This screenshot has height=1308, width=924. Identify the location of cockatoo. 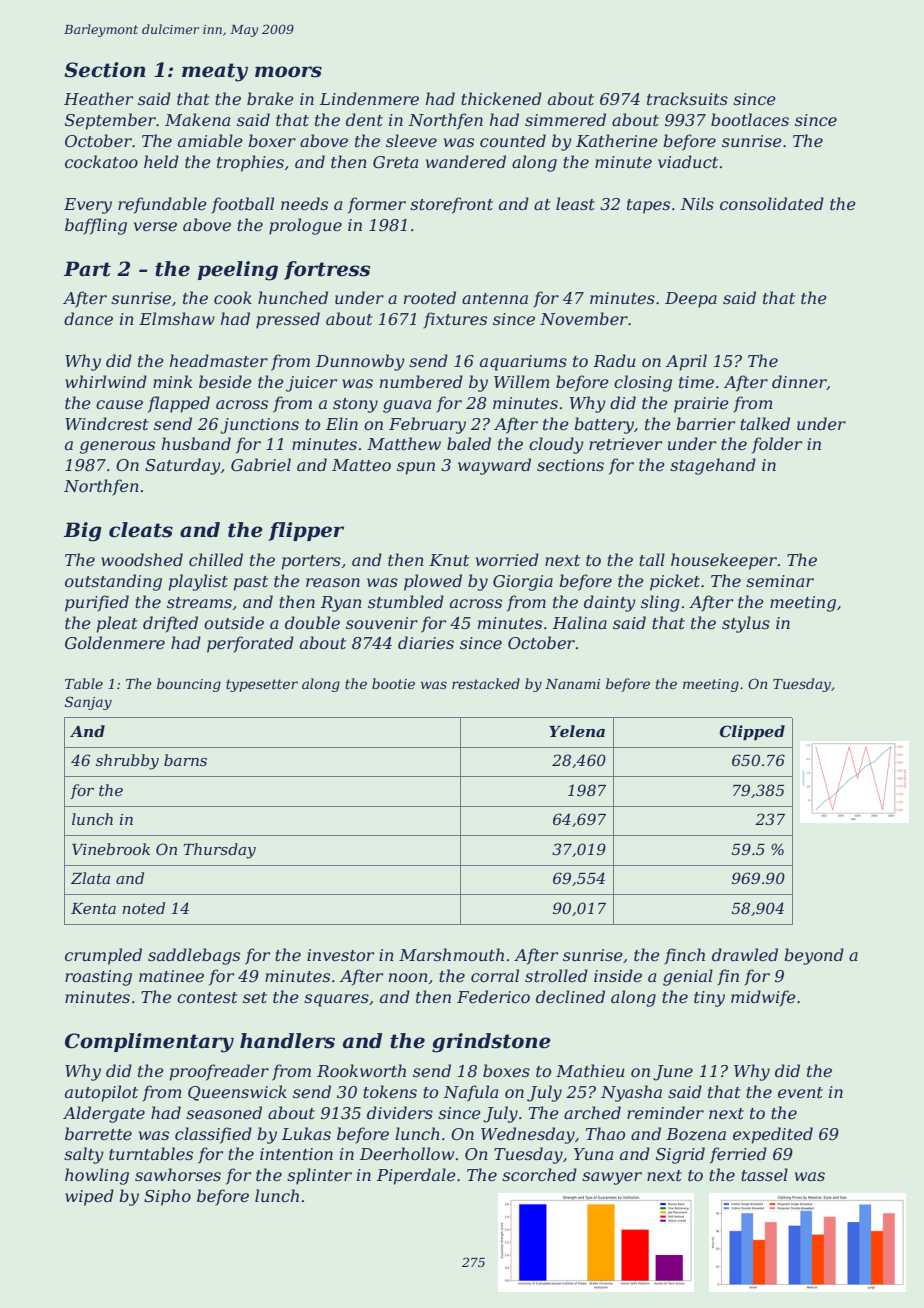
(101, 161).
